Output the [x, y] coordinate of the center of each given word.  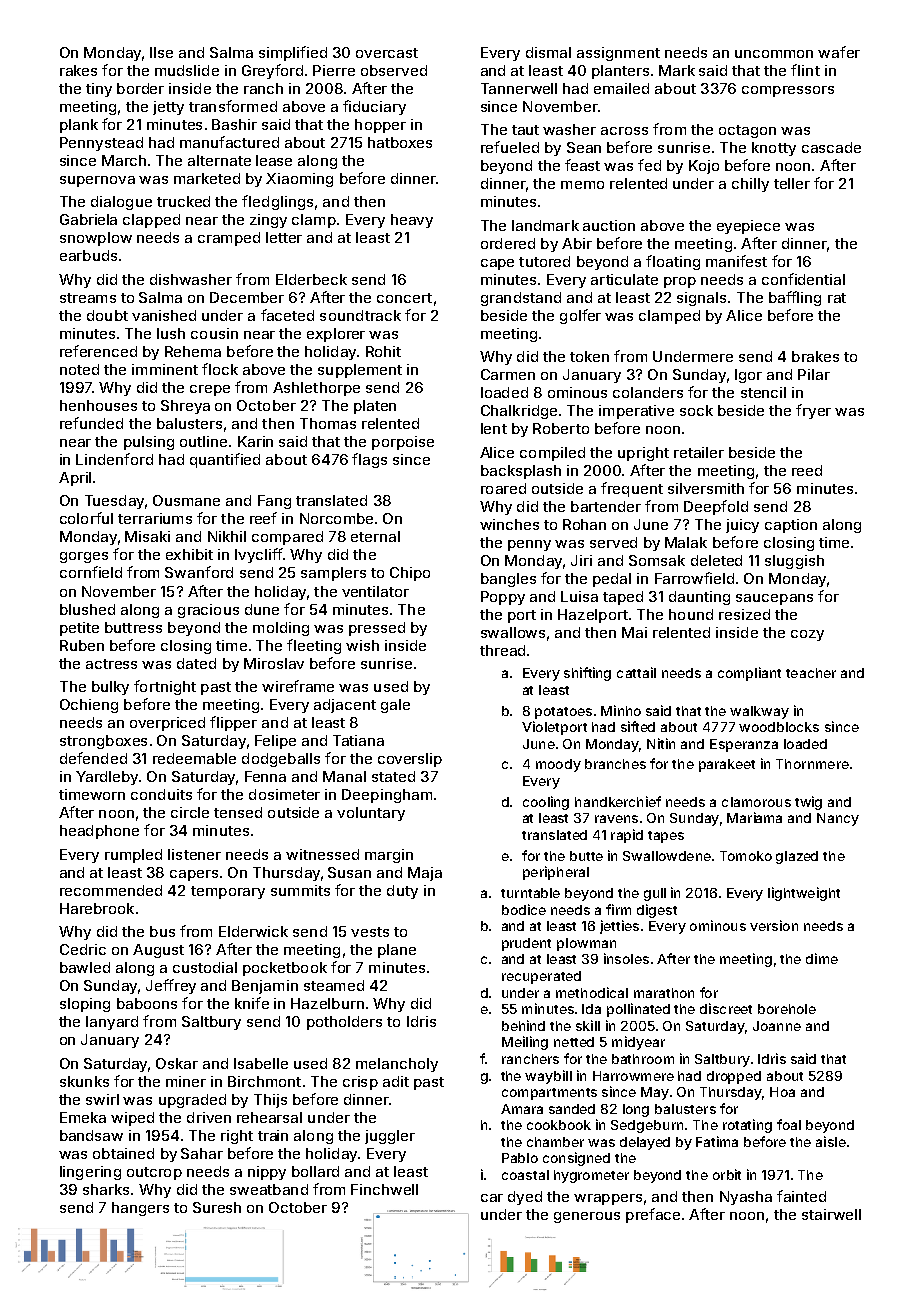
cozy [807, 635]
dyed [525, 1198]
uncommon [774, 54]
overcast [387, 53]
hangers [140, 1209]
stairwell [831, 1214]
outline [203, 441]
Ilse [161, 52]
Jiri [581, 560]
